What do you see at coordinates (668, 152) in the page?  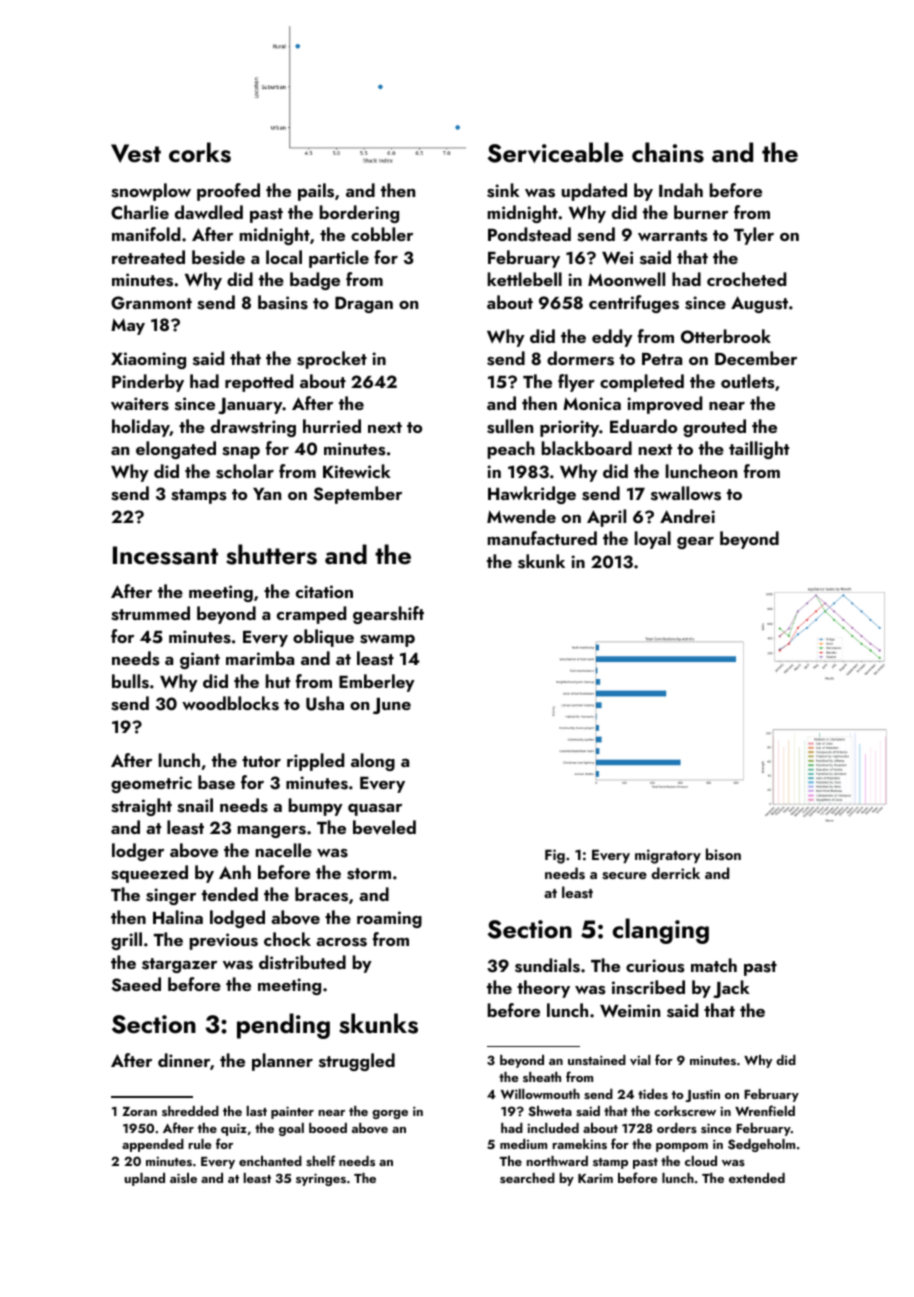 I see `chains` at bounding box center [668, 152].
